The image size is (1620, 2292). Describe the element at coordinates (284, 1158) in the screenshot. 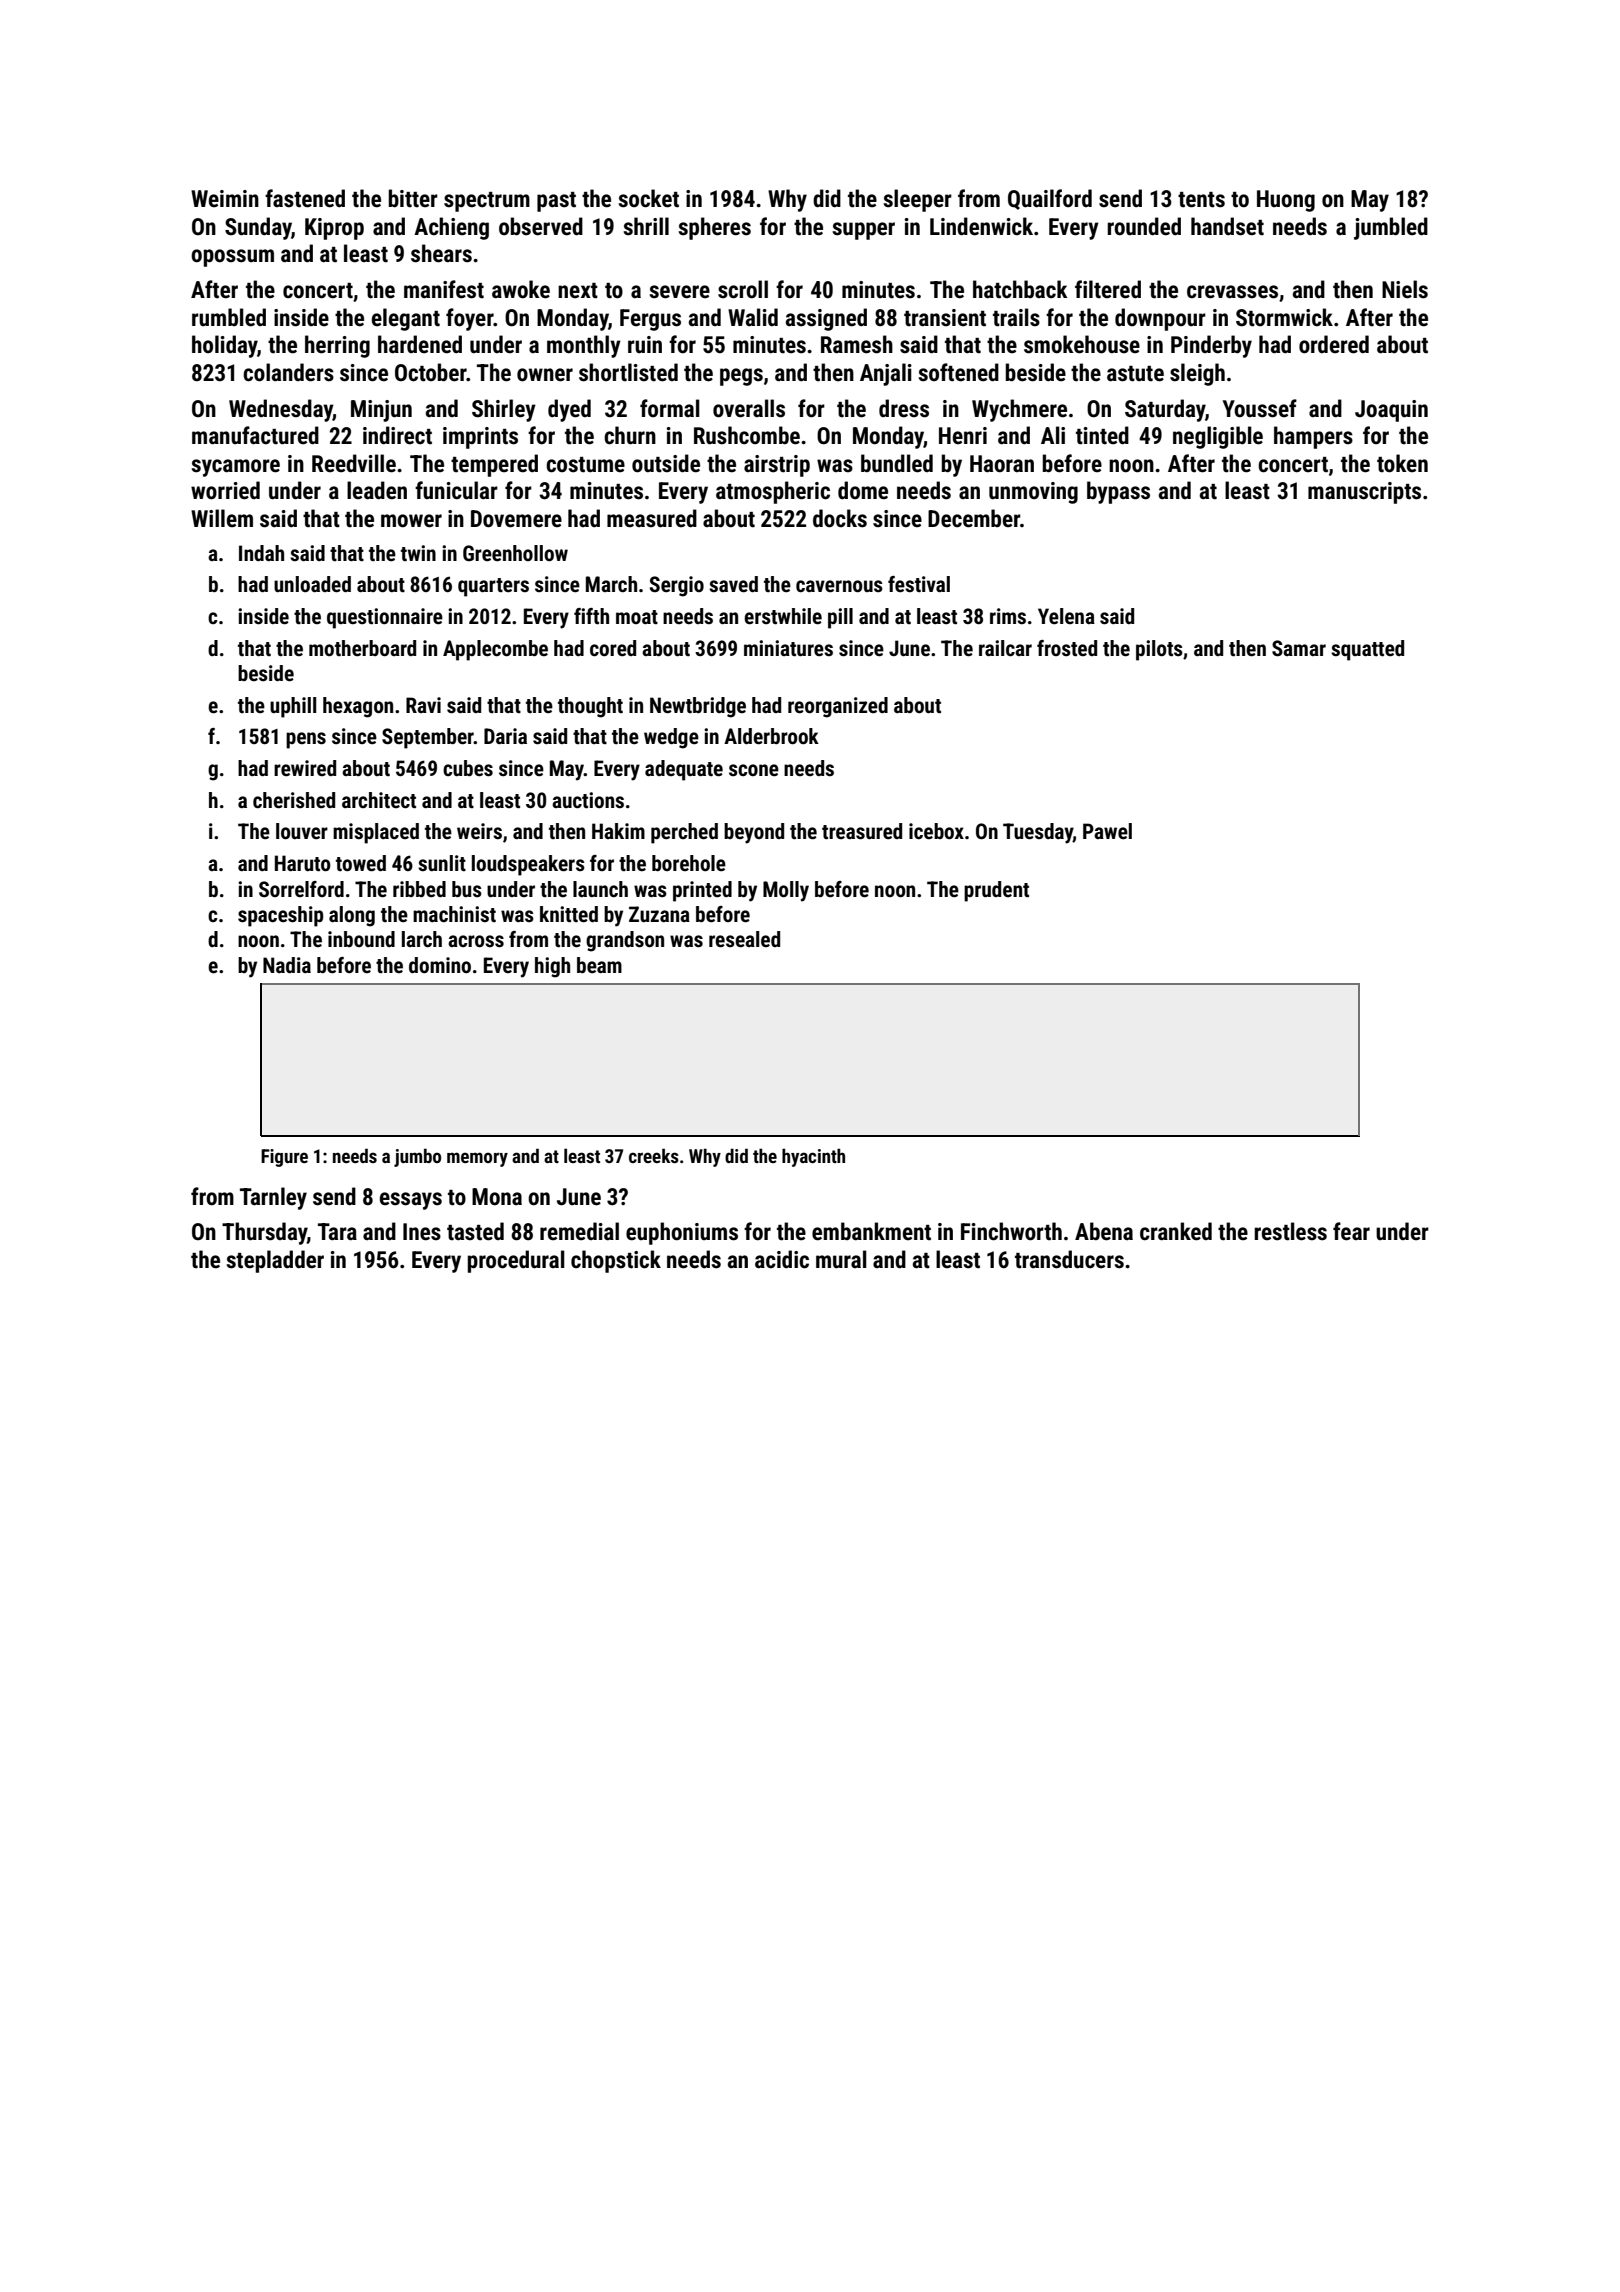

I see `Figure` at that location.
